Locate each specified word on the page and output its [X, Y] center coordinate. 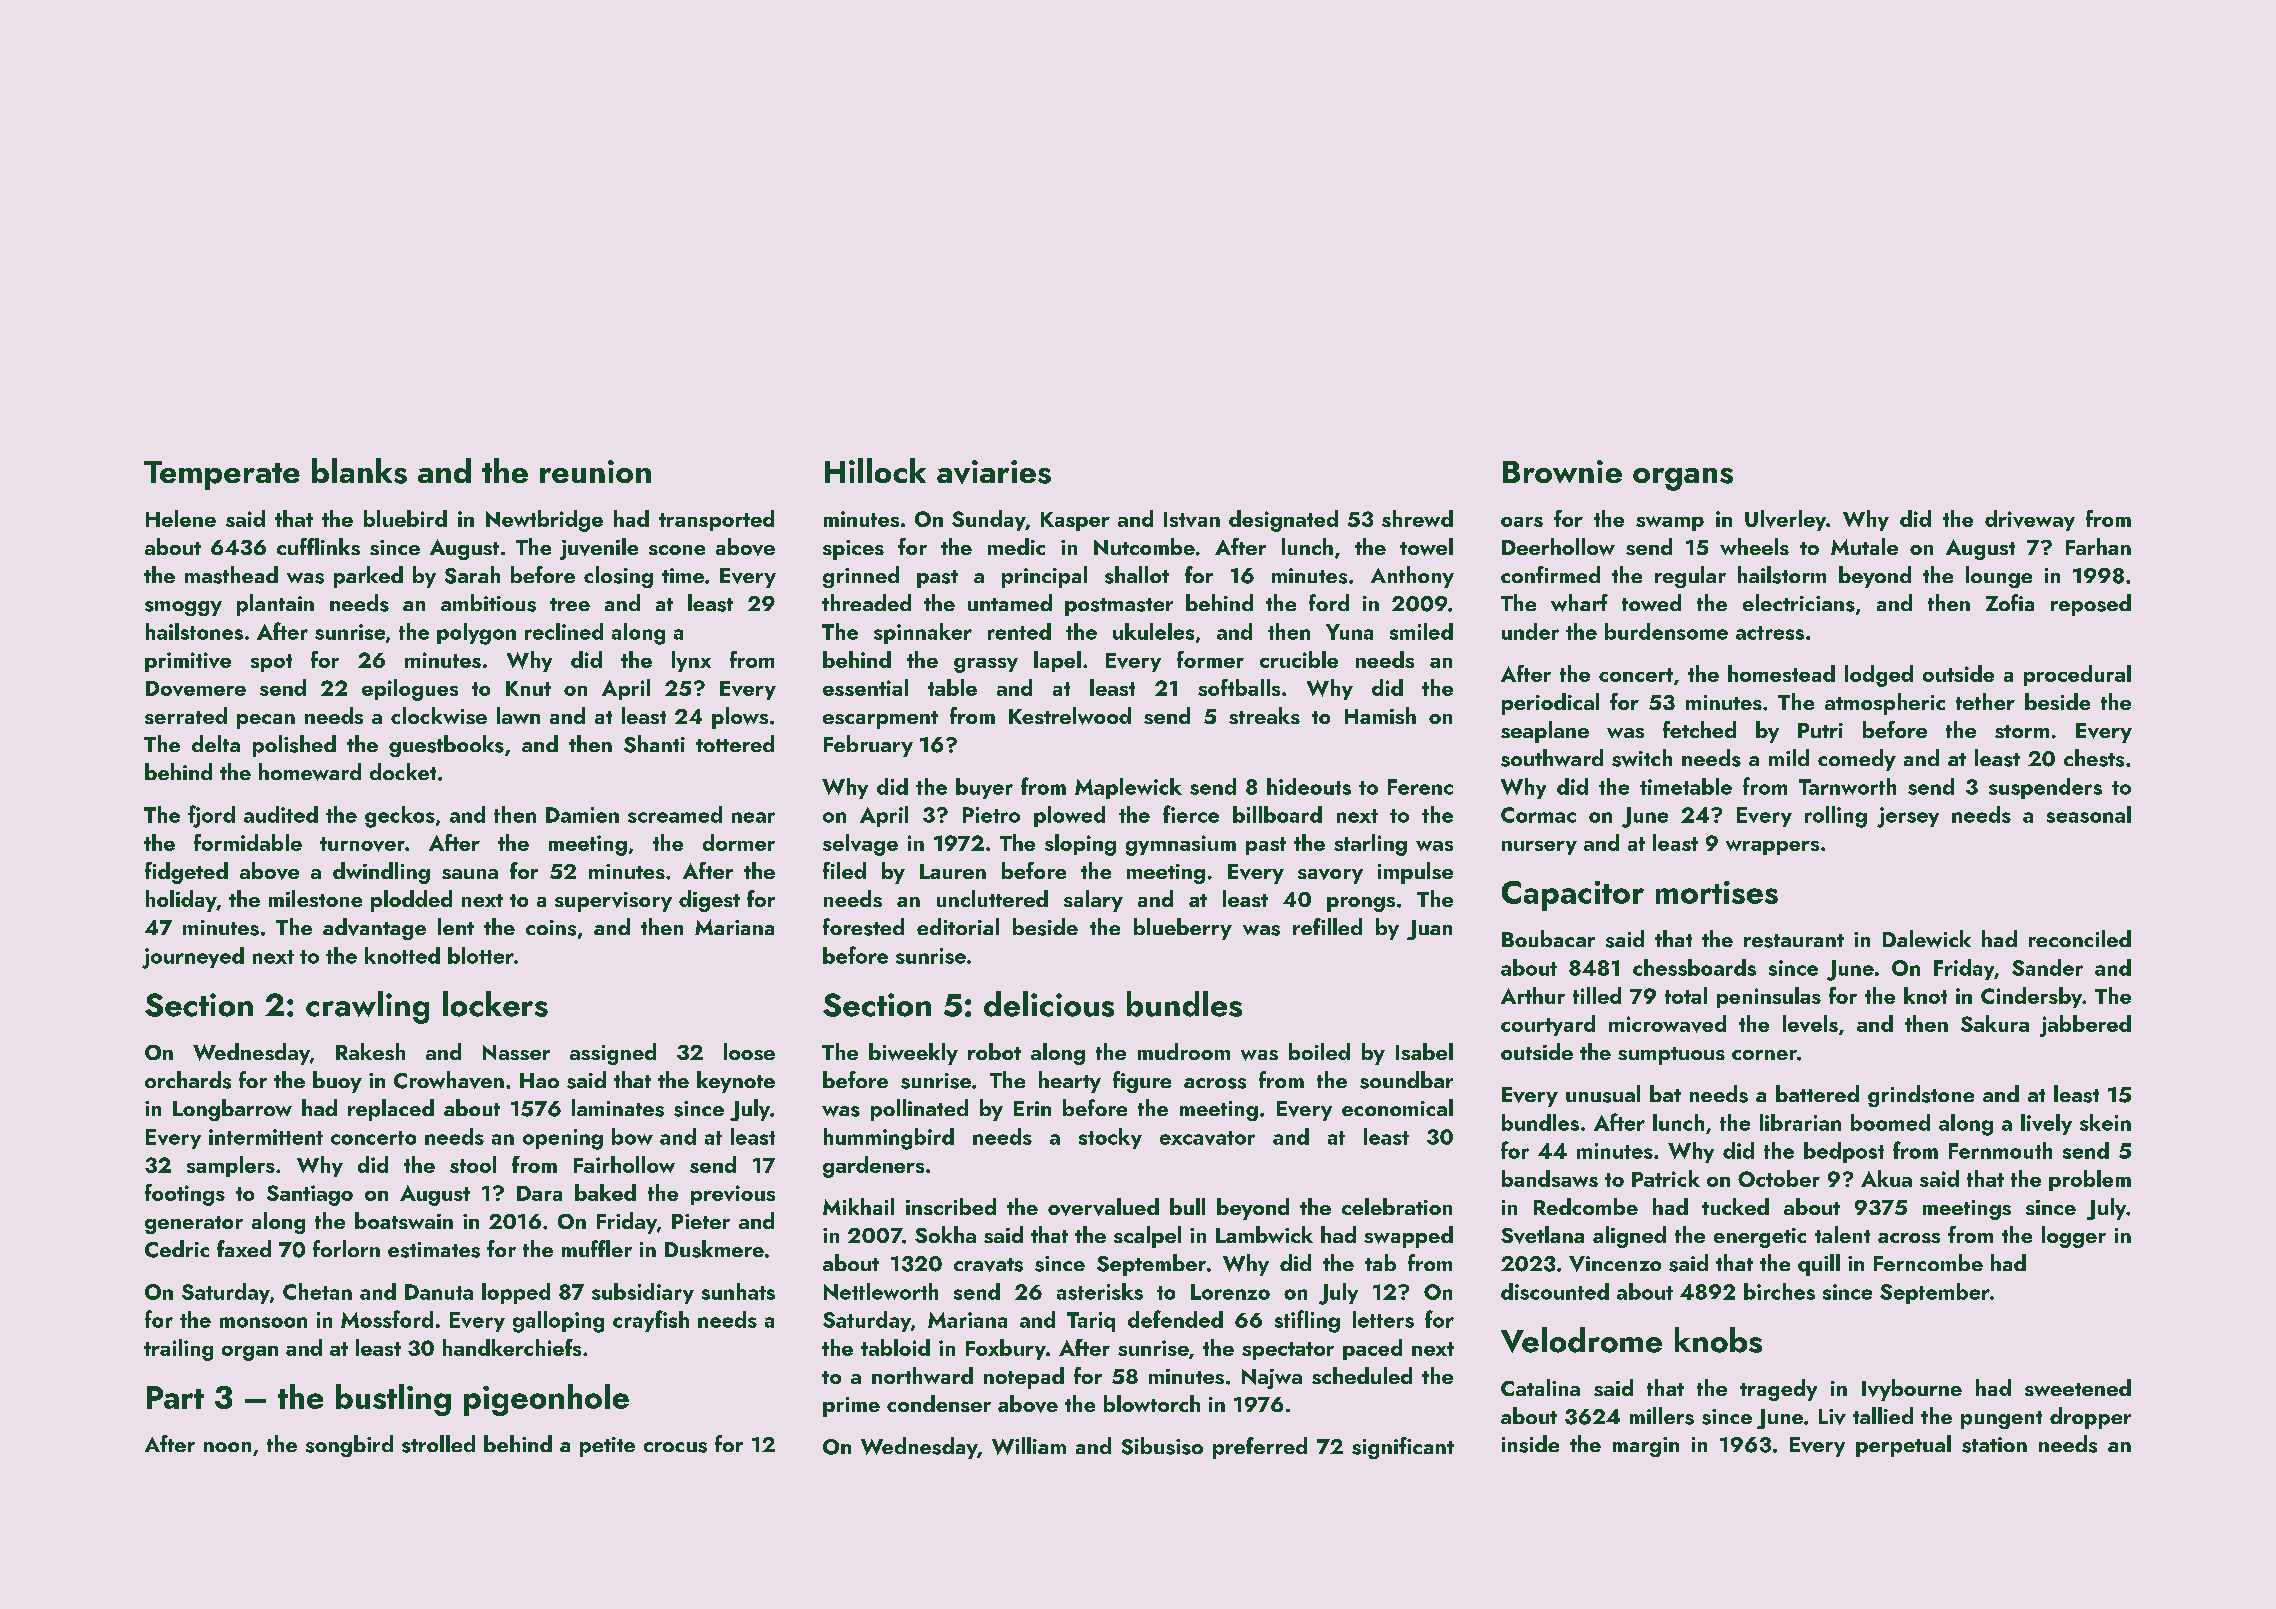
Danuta [439, 1292]
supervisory [613, 902]
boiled [1319, 1051]
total [1686, 995]
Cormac [1538, 815]
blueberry [1183, 929]
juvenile [599, 549]
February [868, 746]
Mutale [1864, 546]
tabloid [895, 1347]
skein [2105, 1122]
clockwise [439, 715]
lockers [495, 1004]
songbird [349, 1446]
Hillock [875, 470]
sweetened [2078, 1387]
